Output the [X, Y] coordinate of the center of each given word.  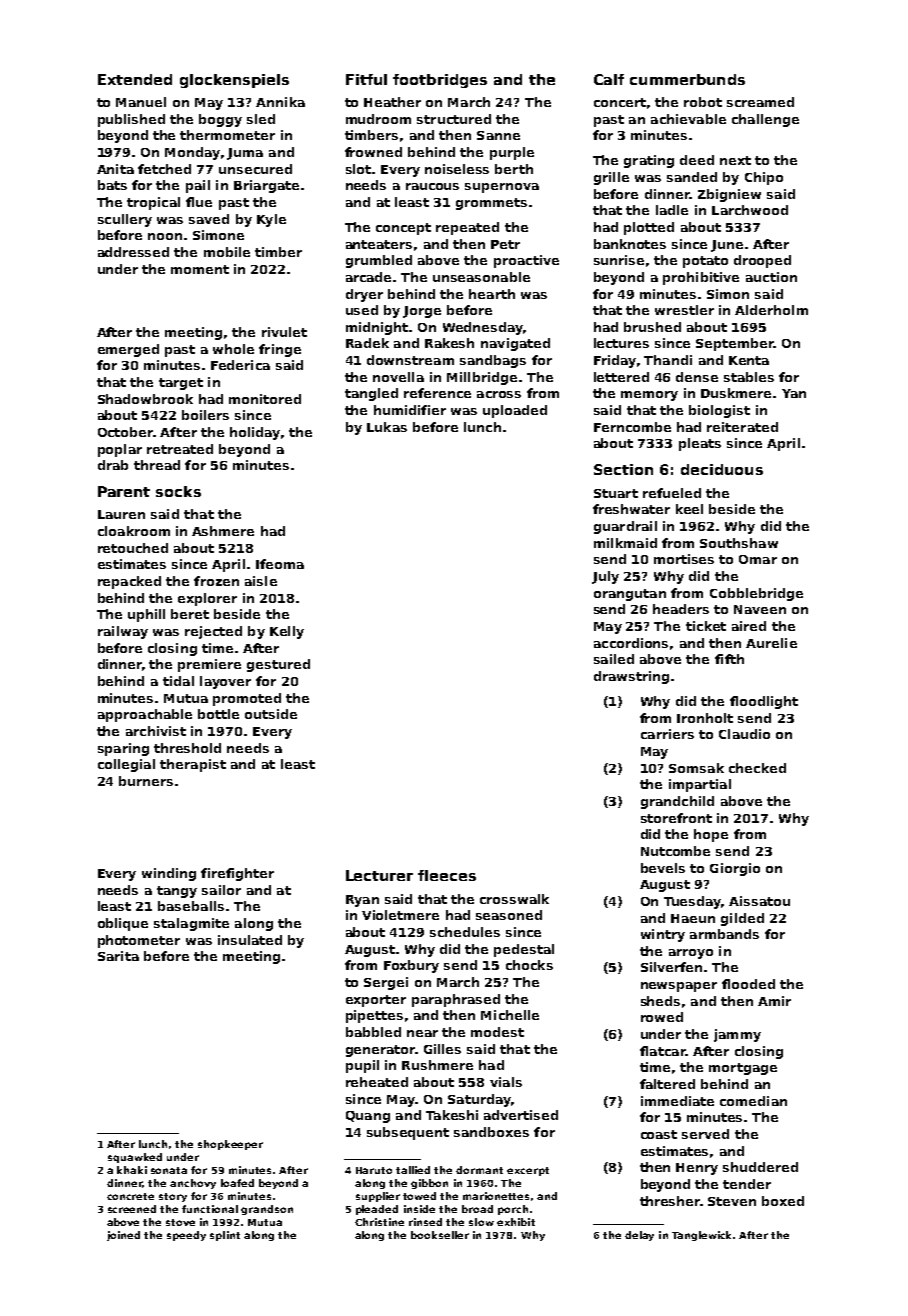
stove [180, 1222]
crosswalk [514, 899]
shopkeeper [230, 1145]
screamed [760, 102]
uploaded [515, 411]
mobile [227, 252]
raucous [432, 186]
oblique [123, 924]
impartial [700, 785]
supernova [502, 188]
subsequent [408, 1133]
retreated [180, 449]
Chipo [764, 178]
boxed [783, 1201]
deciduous [722, 469]
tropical [153, 203]
